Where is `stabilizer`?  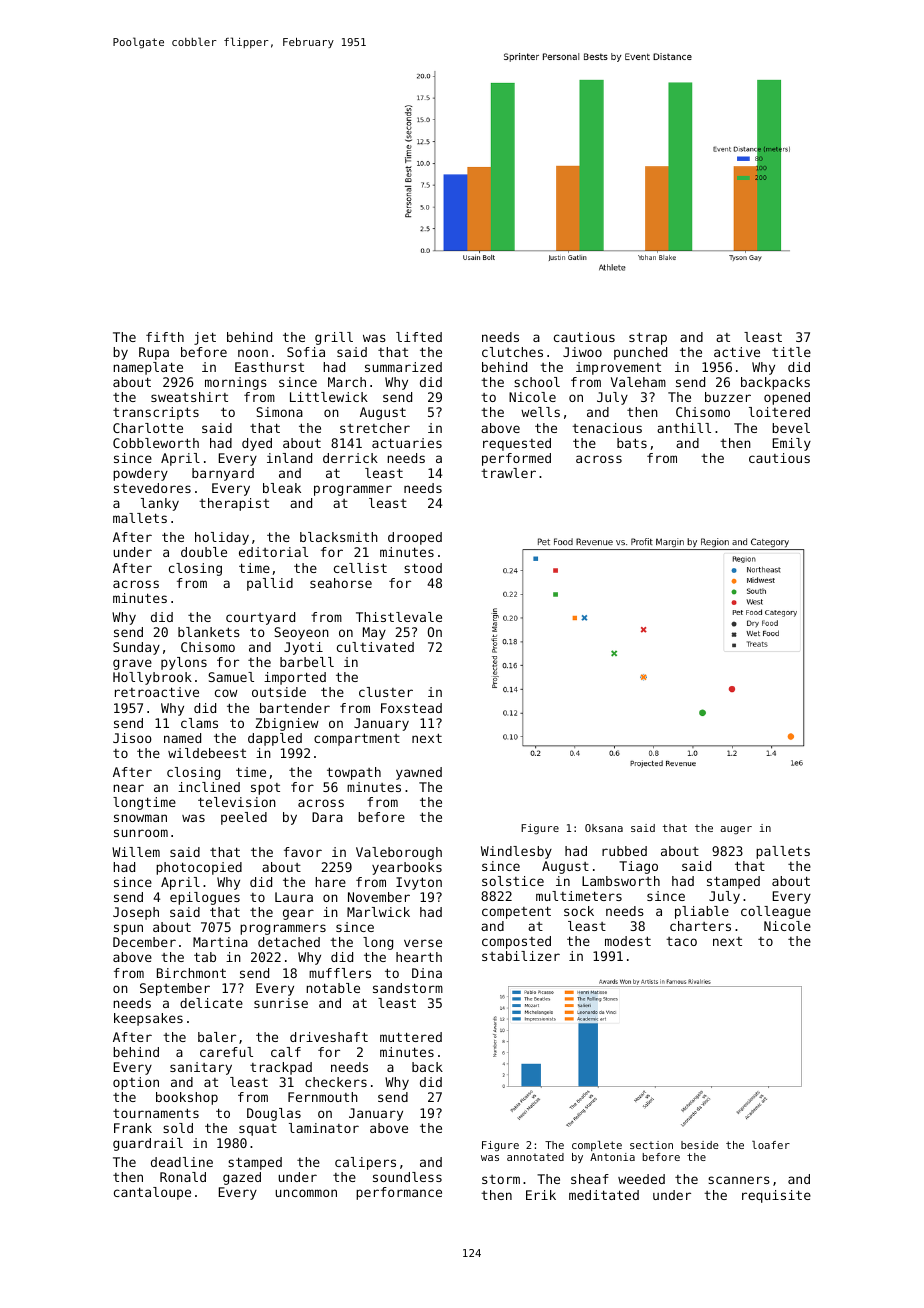
stabilizer is located at coordinates (521, 956).
